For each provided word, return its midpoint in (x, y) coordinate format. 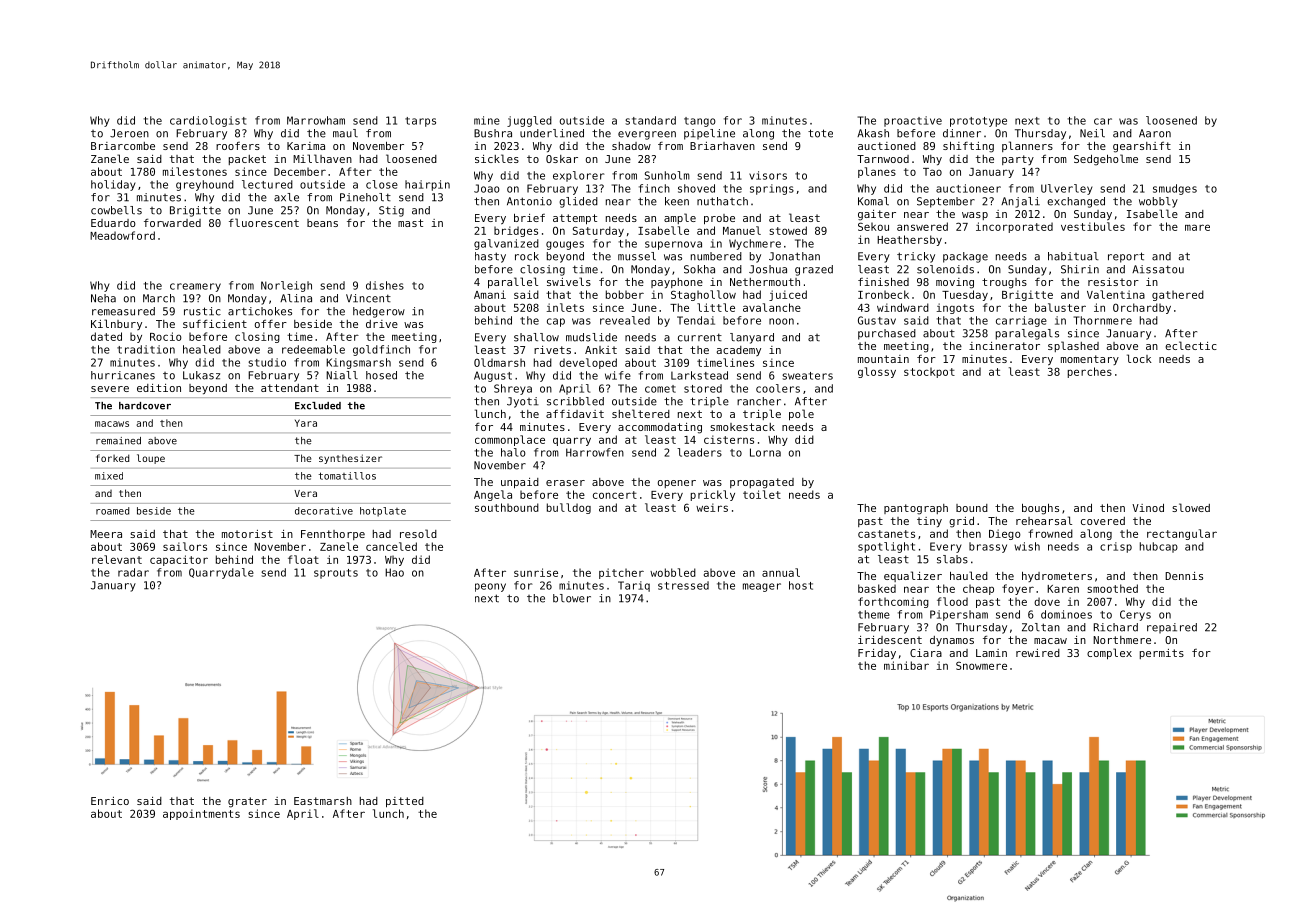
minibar (906, 665)
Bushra (493, 133)
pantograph (916, 509)
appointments (201, 814)
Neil (1092, 133)
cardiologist (208, 121)
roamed (112, 511)
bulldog (569, 508)
